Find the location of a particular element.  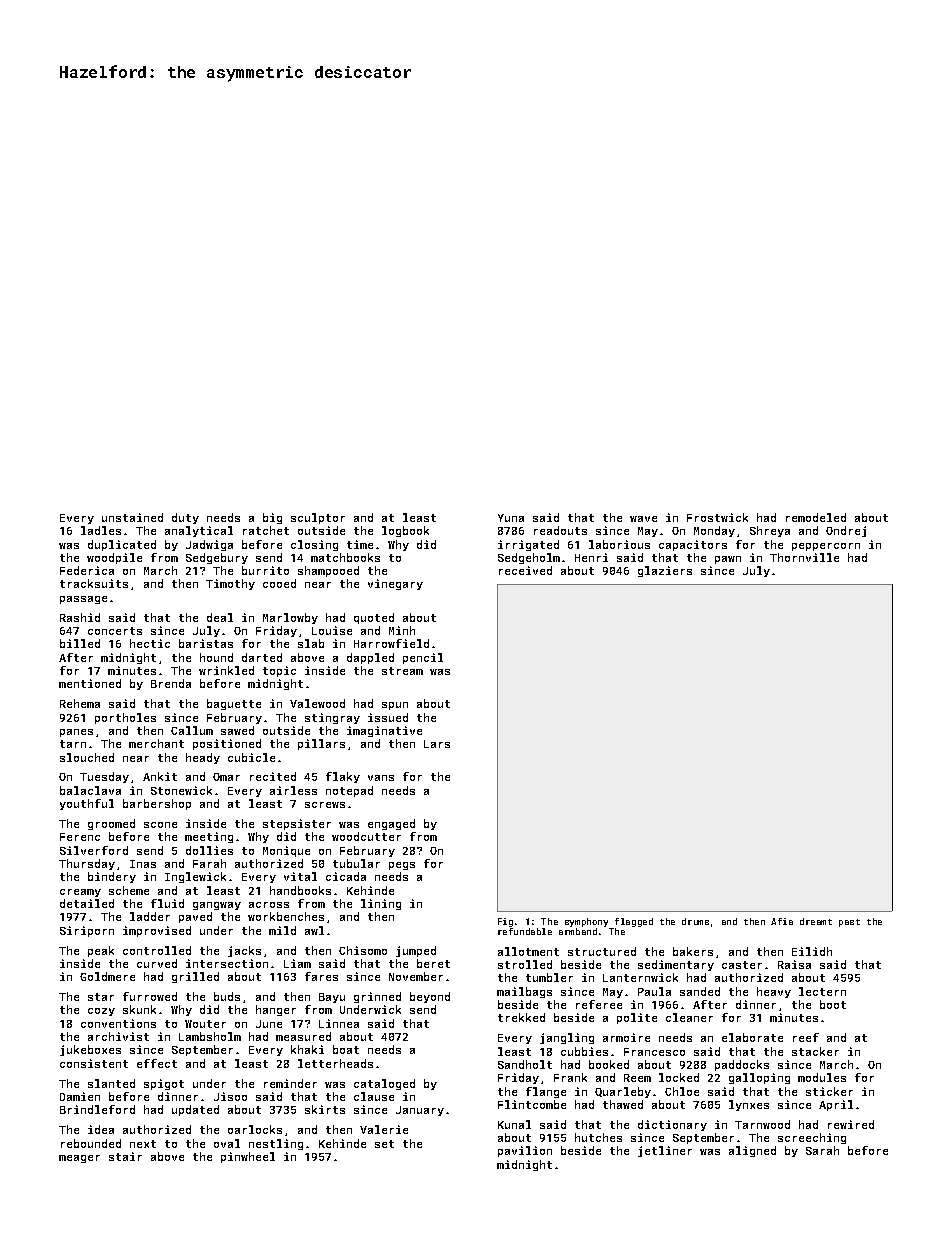

Thornville is located at coordinates (804, 557).
